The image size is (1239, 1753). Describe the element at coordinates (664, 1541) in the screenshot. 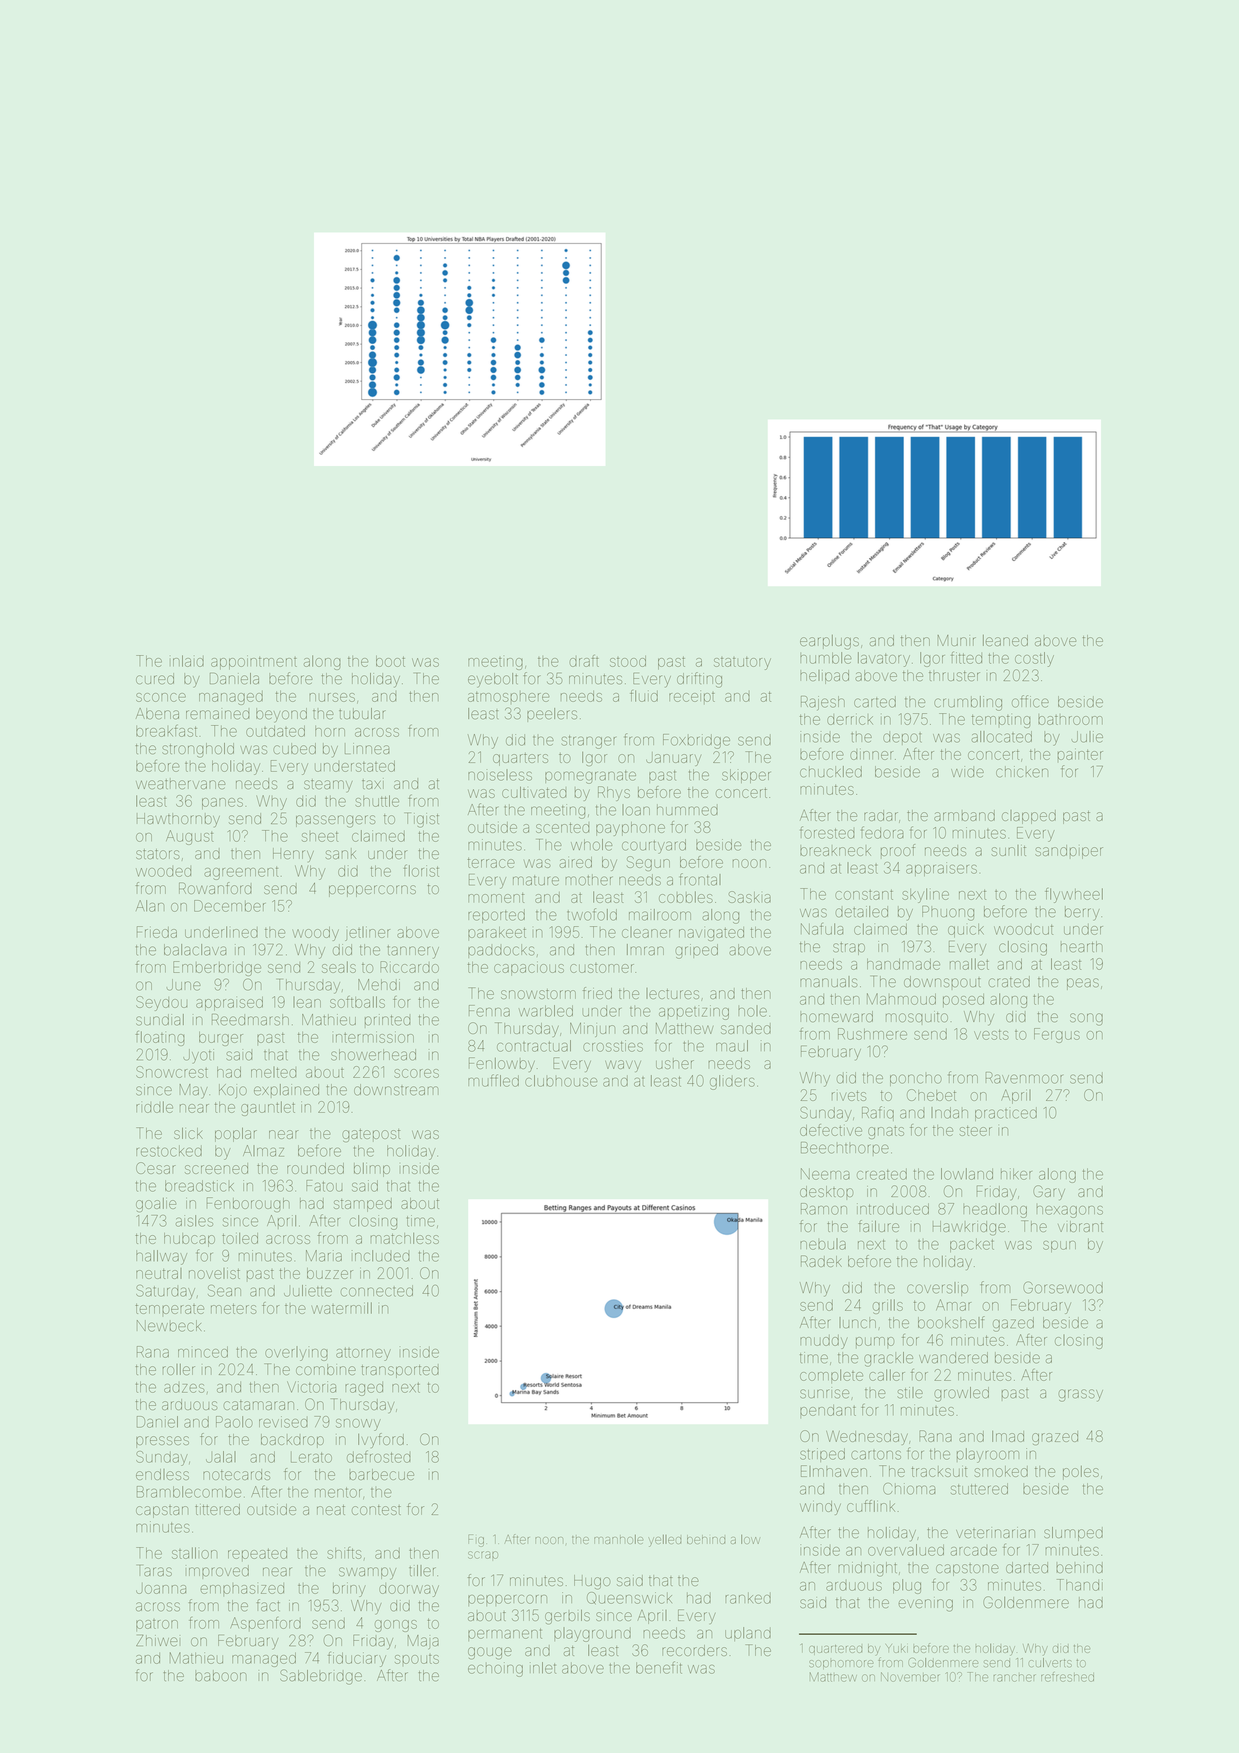

I see `yelled` at that location.
